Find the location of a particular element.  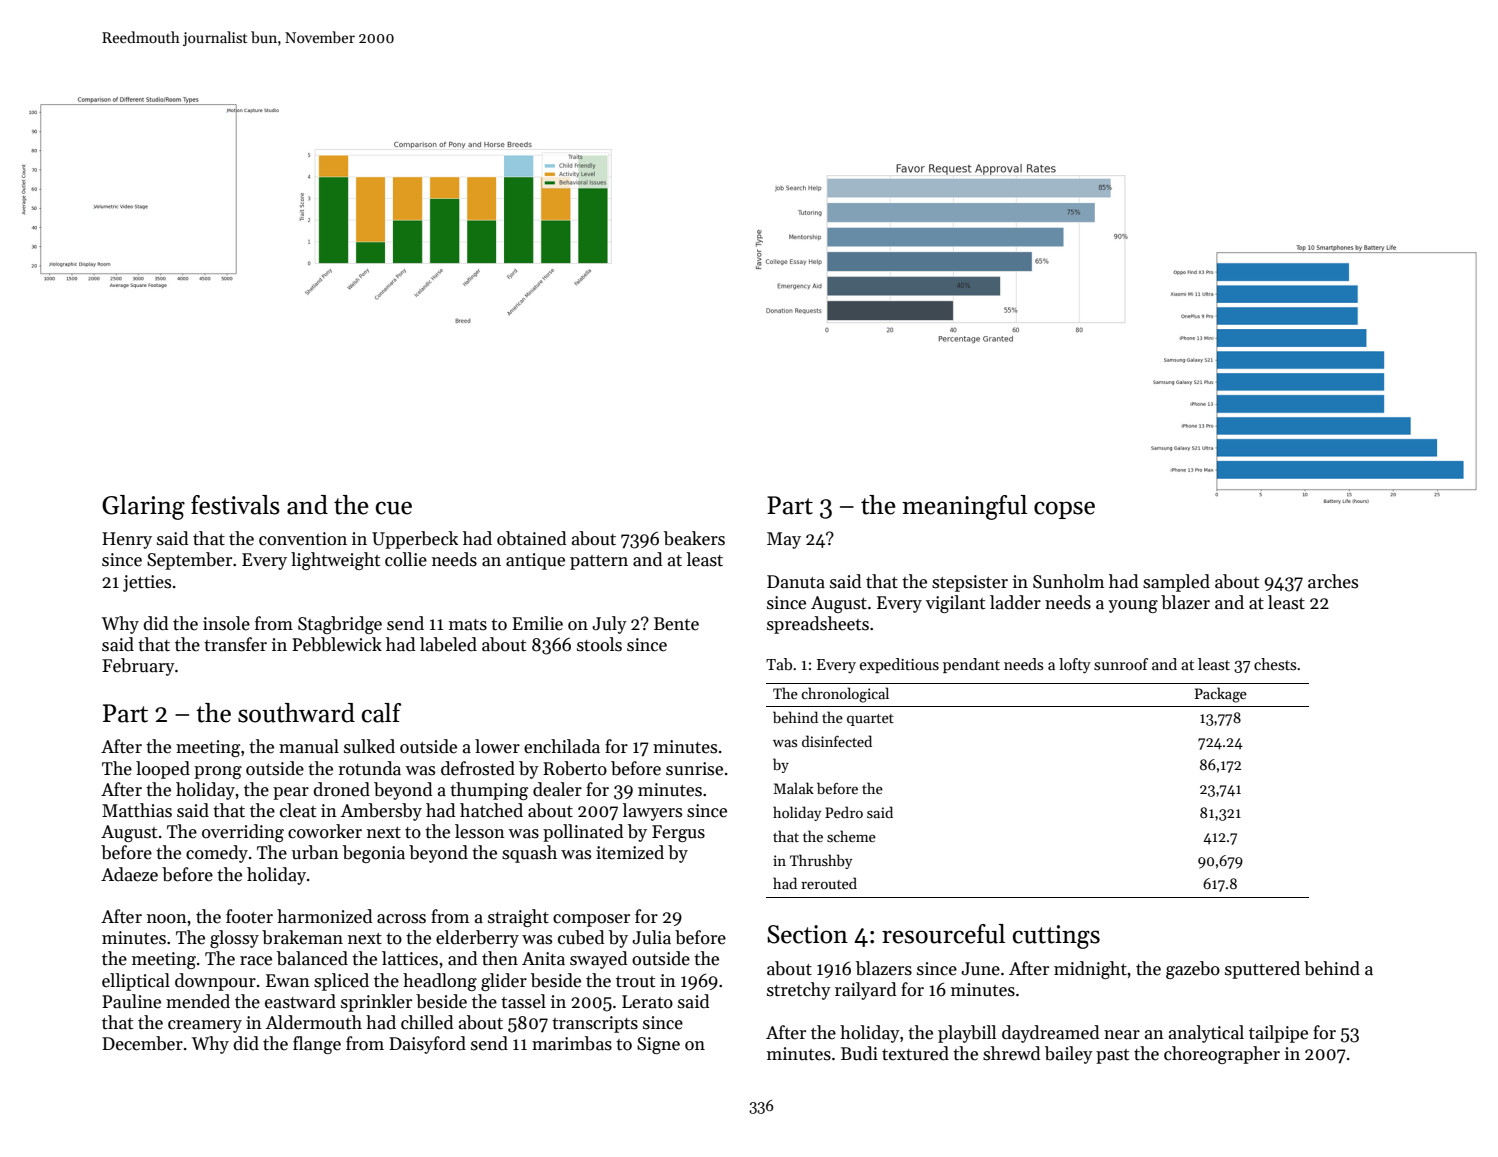

quartet is located at coordinates (870, 720).
